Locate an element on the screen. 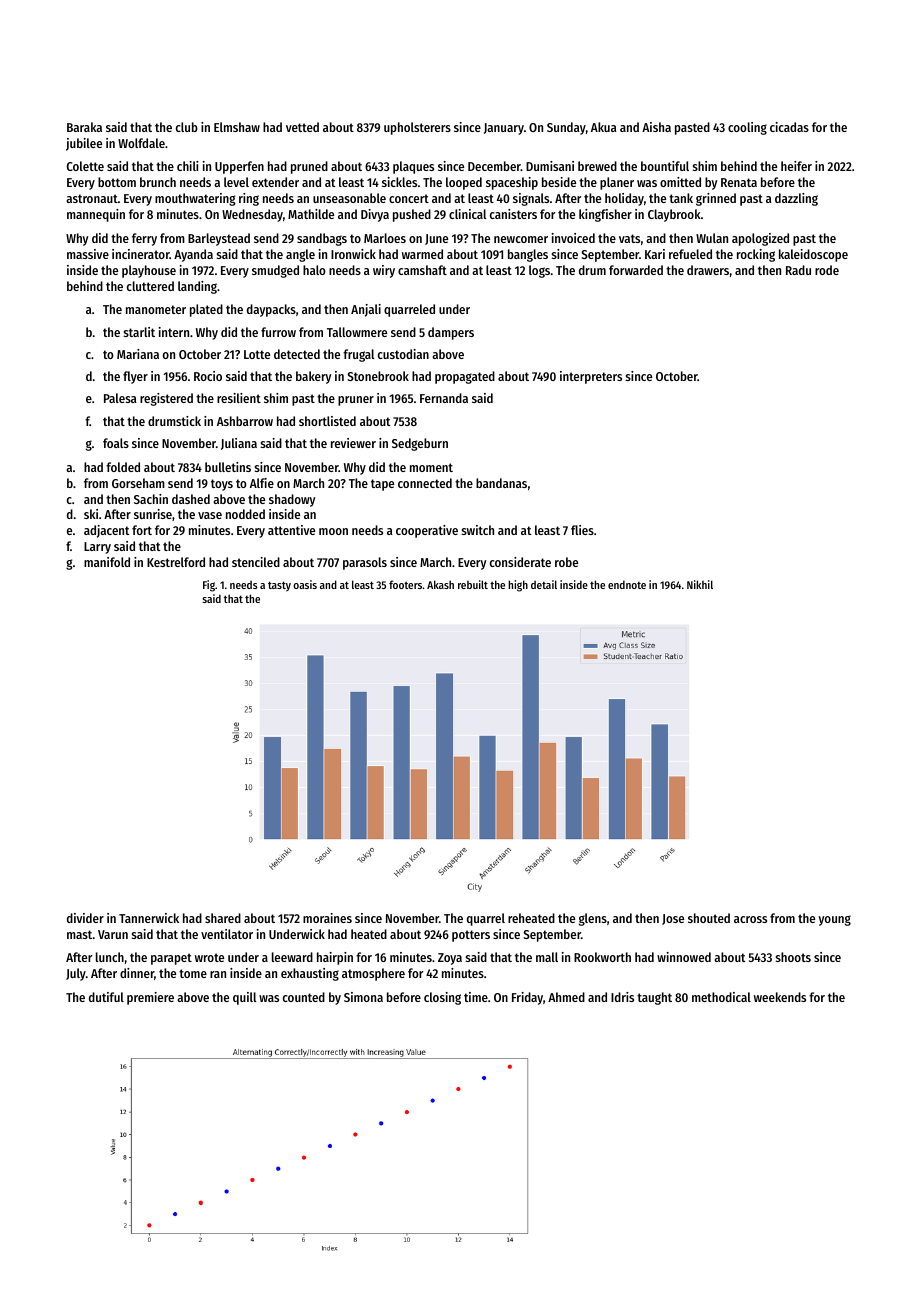  mast is located at coordinates (79, 934).
